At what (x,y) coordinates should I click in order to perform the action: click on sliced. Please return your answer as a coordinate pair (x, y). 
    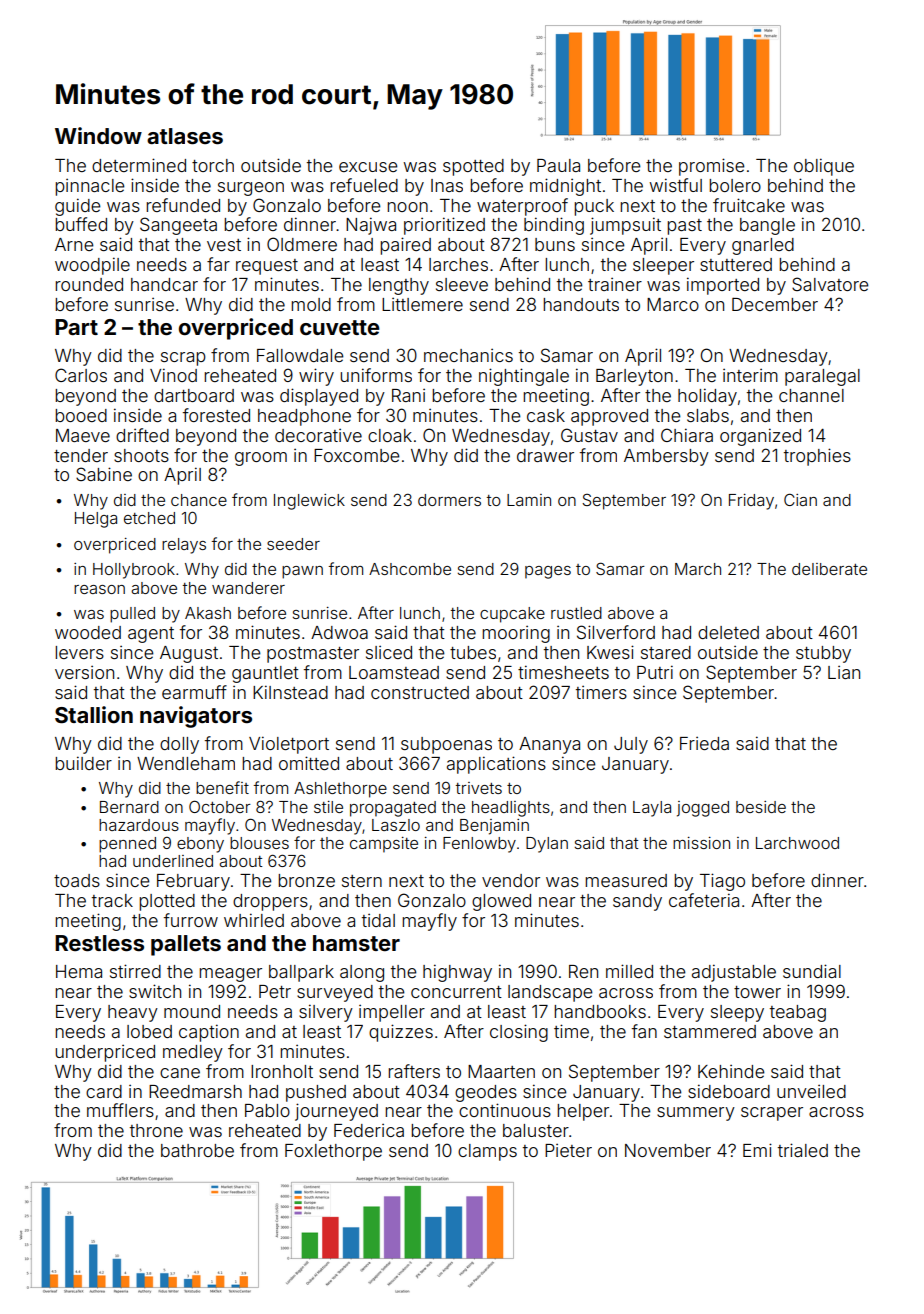
    Looking at the image, I should click on (389, 652).
